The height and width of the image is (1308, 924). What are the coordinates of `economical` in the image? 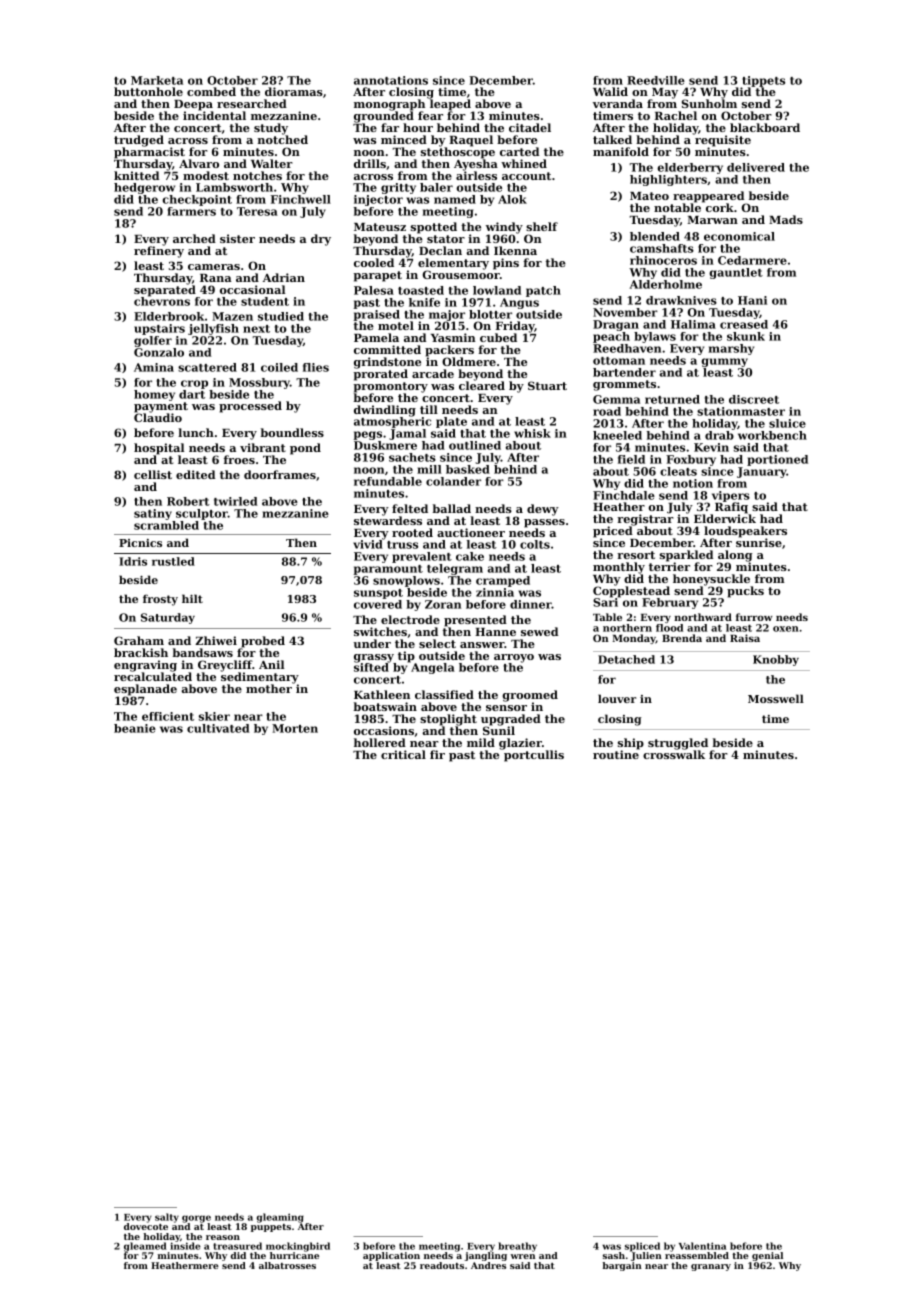 It's located at (739, 236).
